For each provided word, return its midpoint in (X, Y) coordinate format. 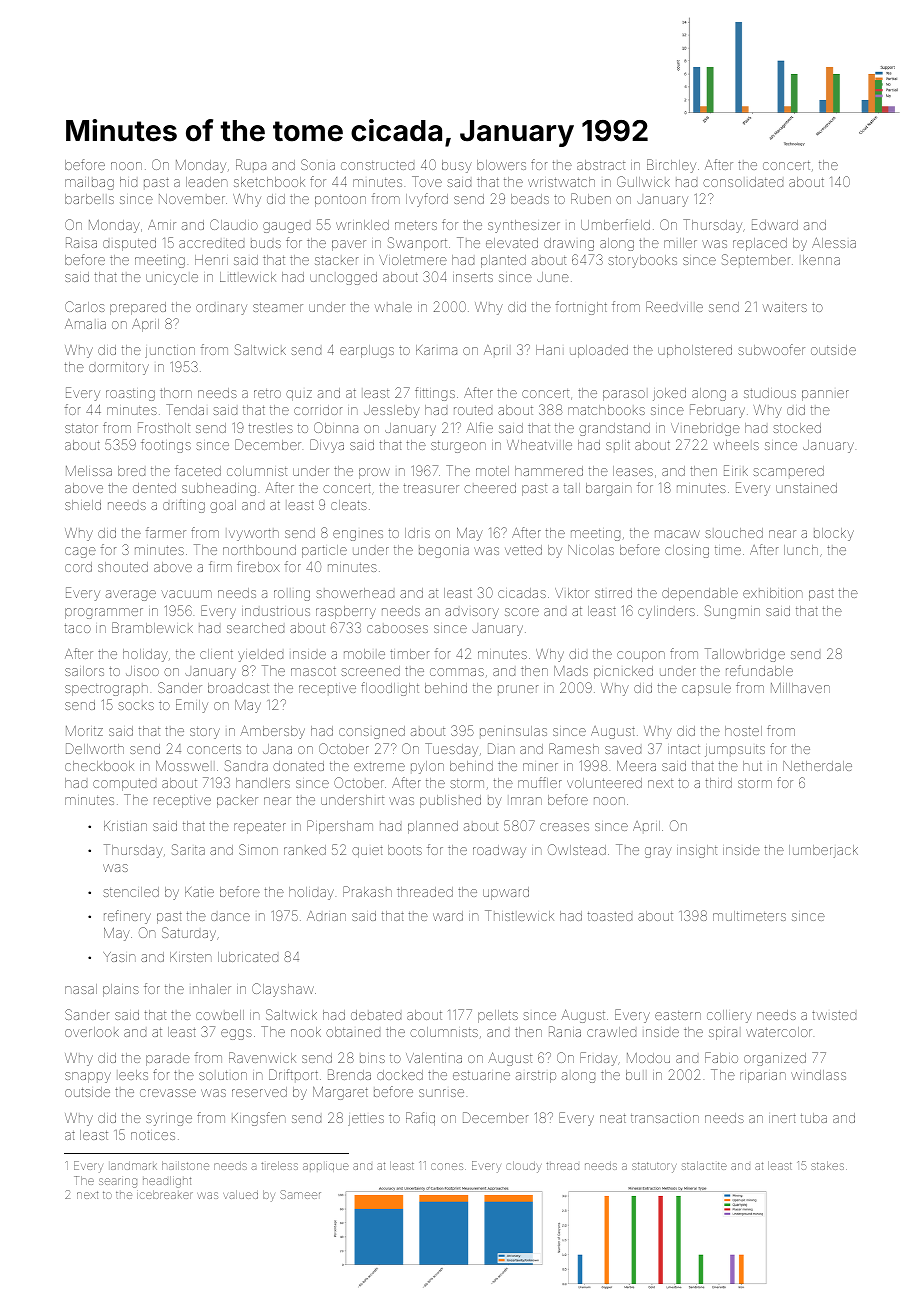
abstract (601, 165)
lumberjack (823, 851)
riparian (763, 1077)
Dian (501, 748)
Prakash (367, 891)
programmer (104, 613)
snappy (88, 1077)
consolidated (743, 182)
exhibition (773, 593)
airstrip (536, 1077)
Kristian (125, 826)
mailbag (89, 183)
